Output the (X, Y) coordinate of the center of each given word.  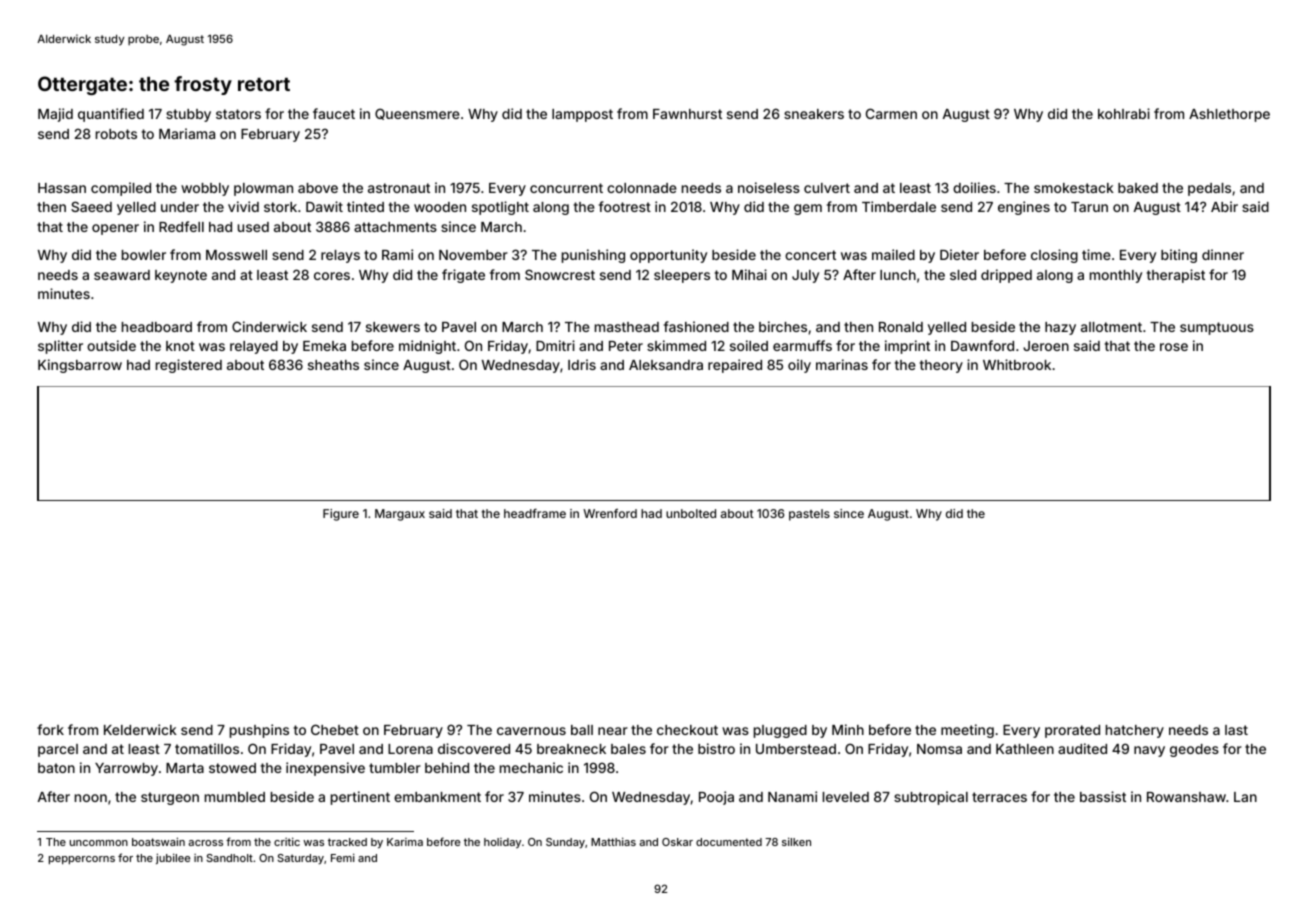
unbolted (691, 513)
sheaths (333, 365)
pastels (809, 515)
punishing (593, 256)
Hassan (62, 188)
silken (796, 841)
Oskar (677, 842)
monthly (1116, 276)
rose (1174, 347)
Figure (341, 515)
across (205, 843)
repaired (735, 366)
